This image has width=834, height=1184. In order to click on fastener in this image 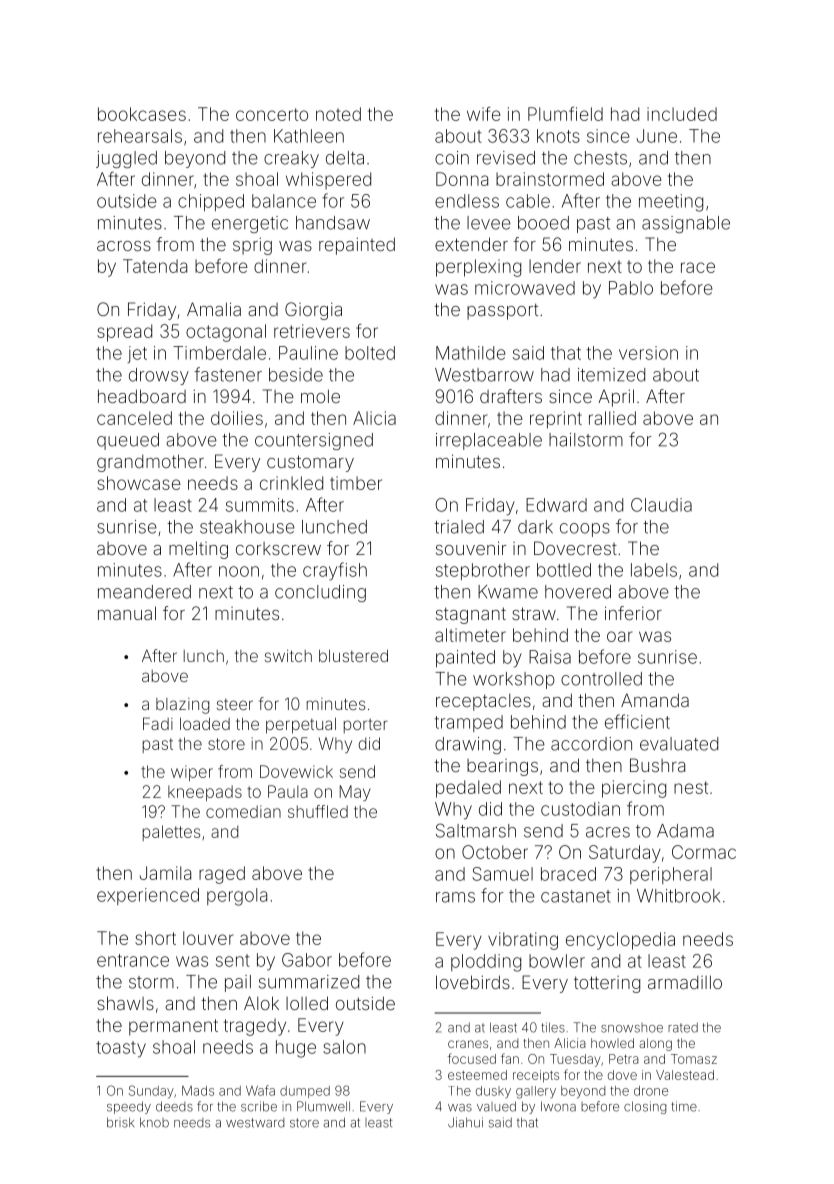, I will do `click(228, 374)`.
